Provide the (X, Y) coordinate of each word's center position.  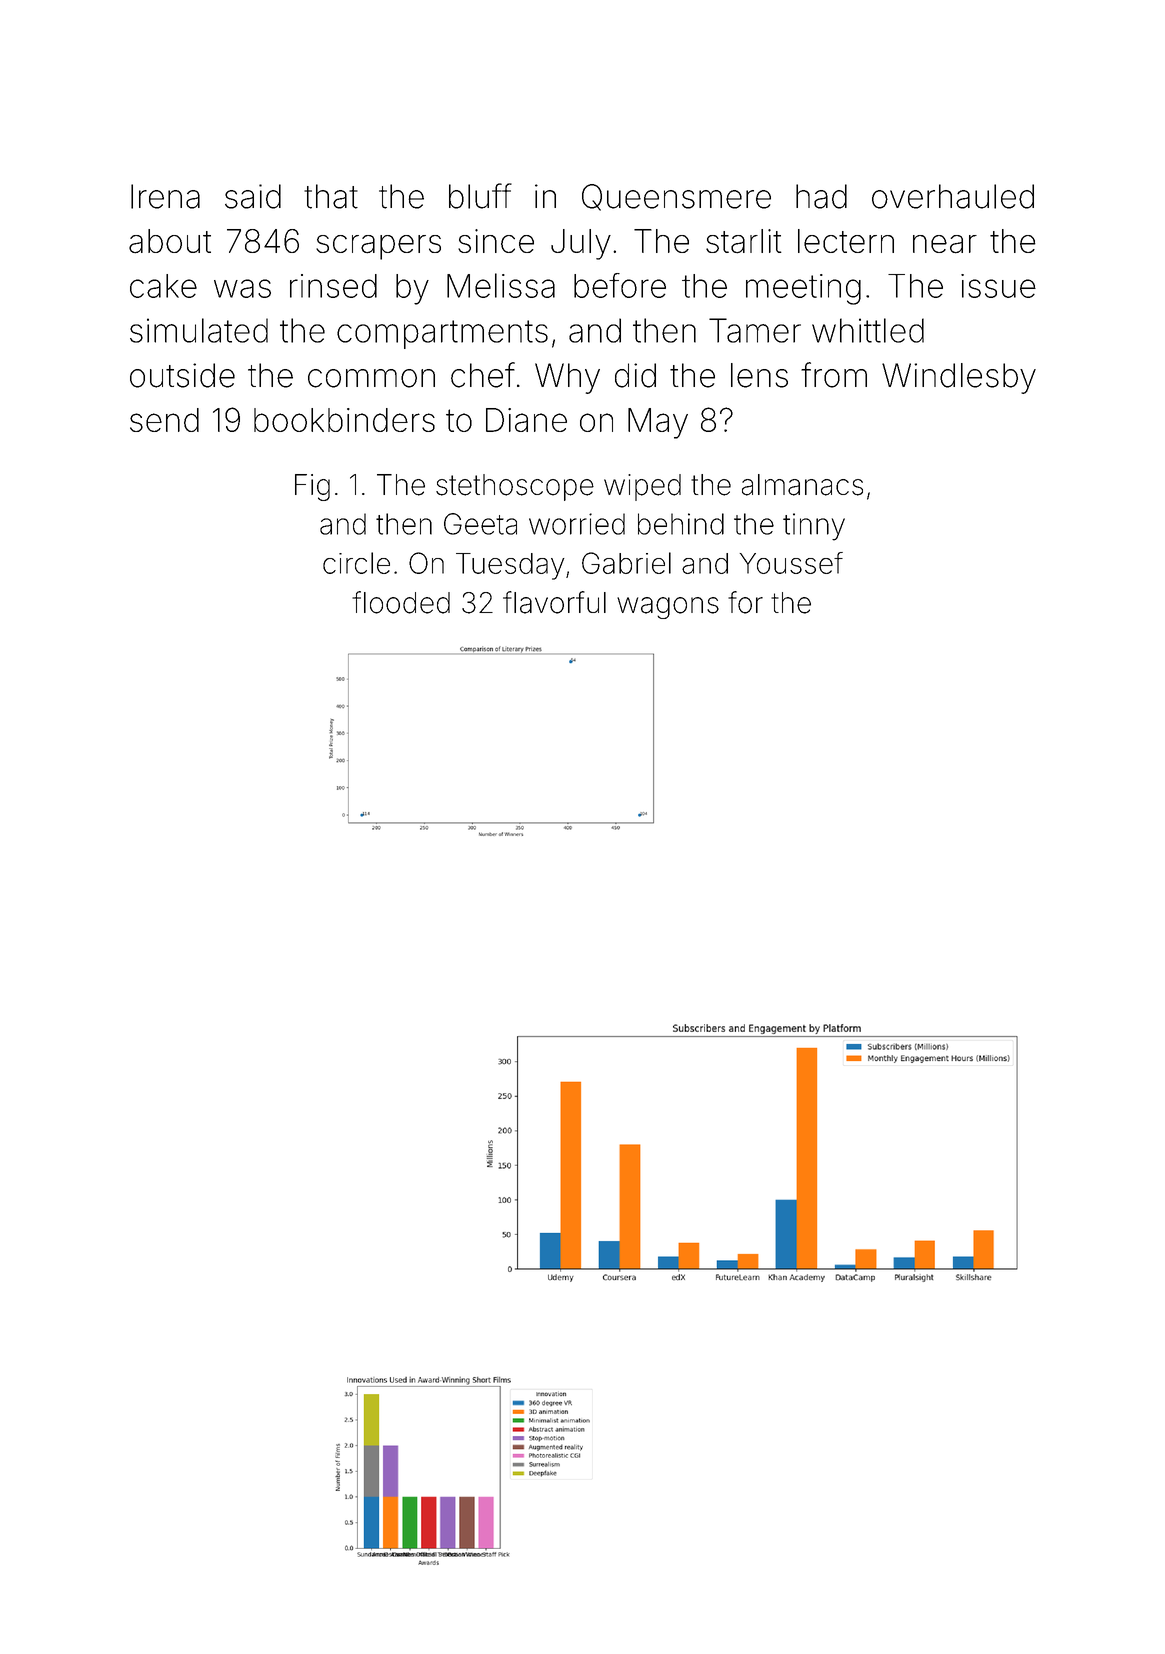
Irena (165, 196)
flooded (401, 602)
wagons (668, 608)
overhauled (953, 196)
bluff (480, 196)
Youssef (791, 563)
